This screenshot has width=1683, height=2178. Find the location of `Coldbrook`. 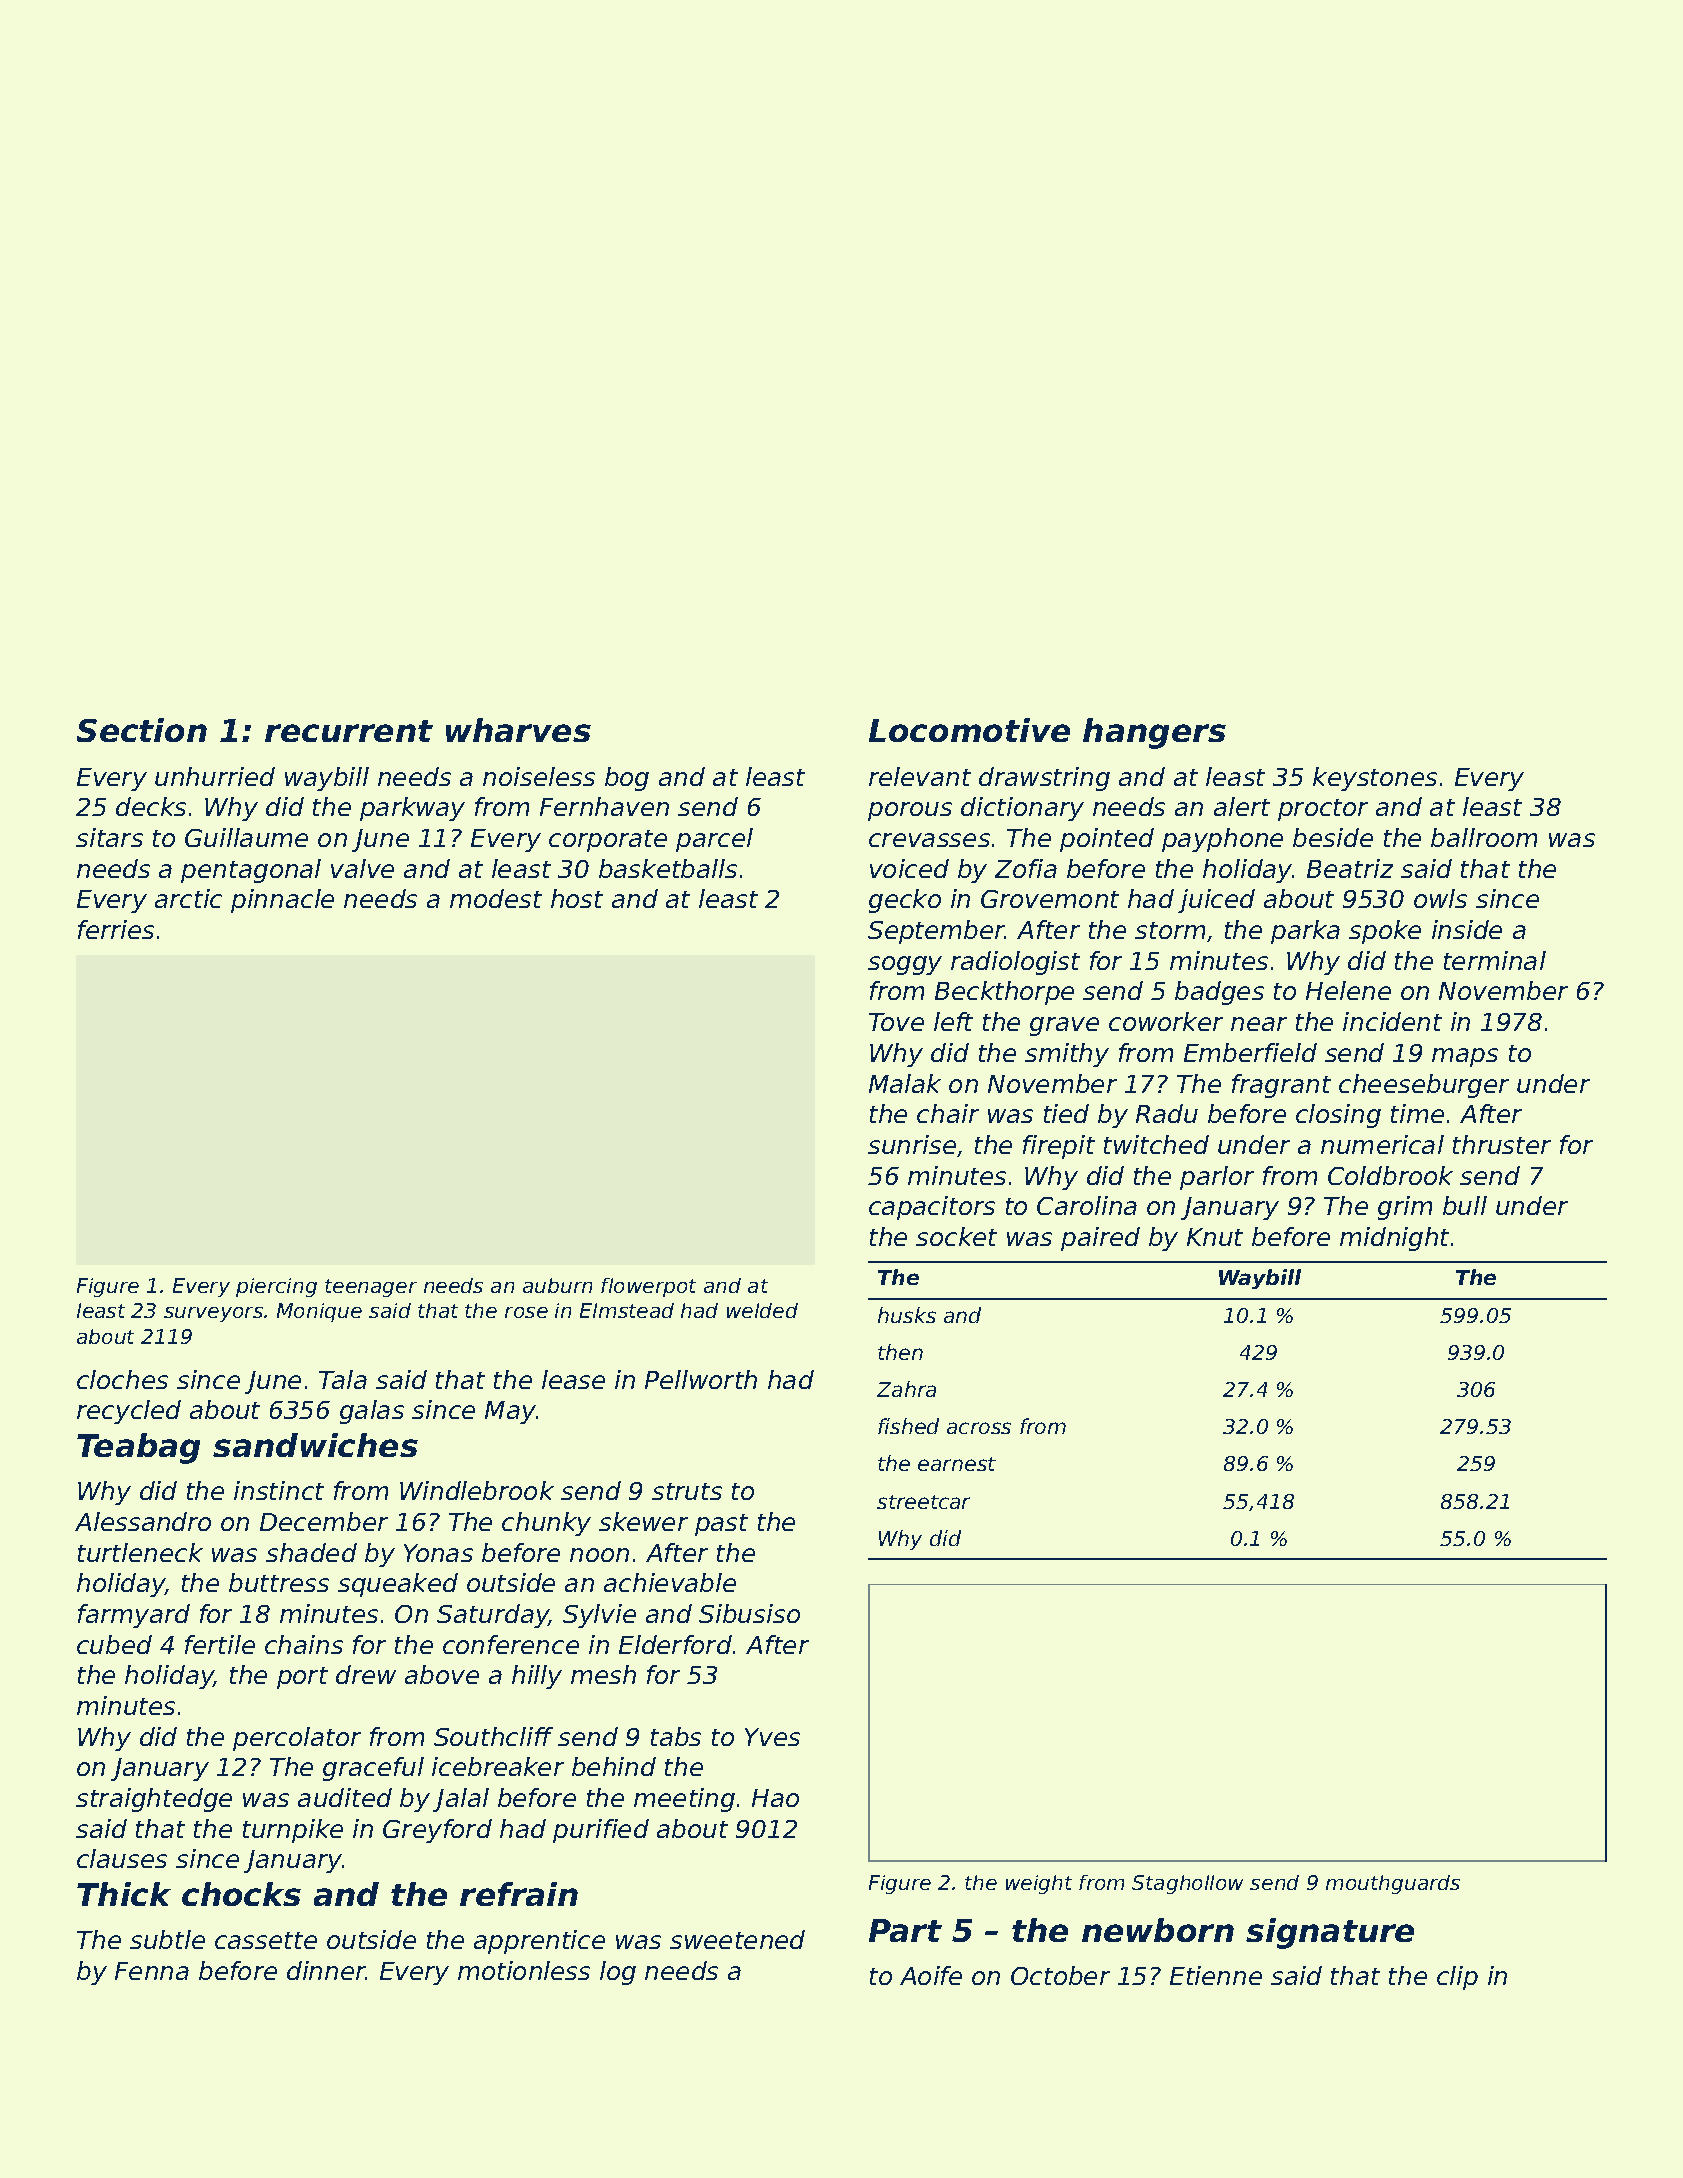

Coldbrook is located at coordinates (1390, 1175).
